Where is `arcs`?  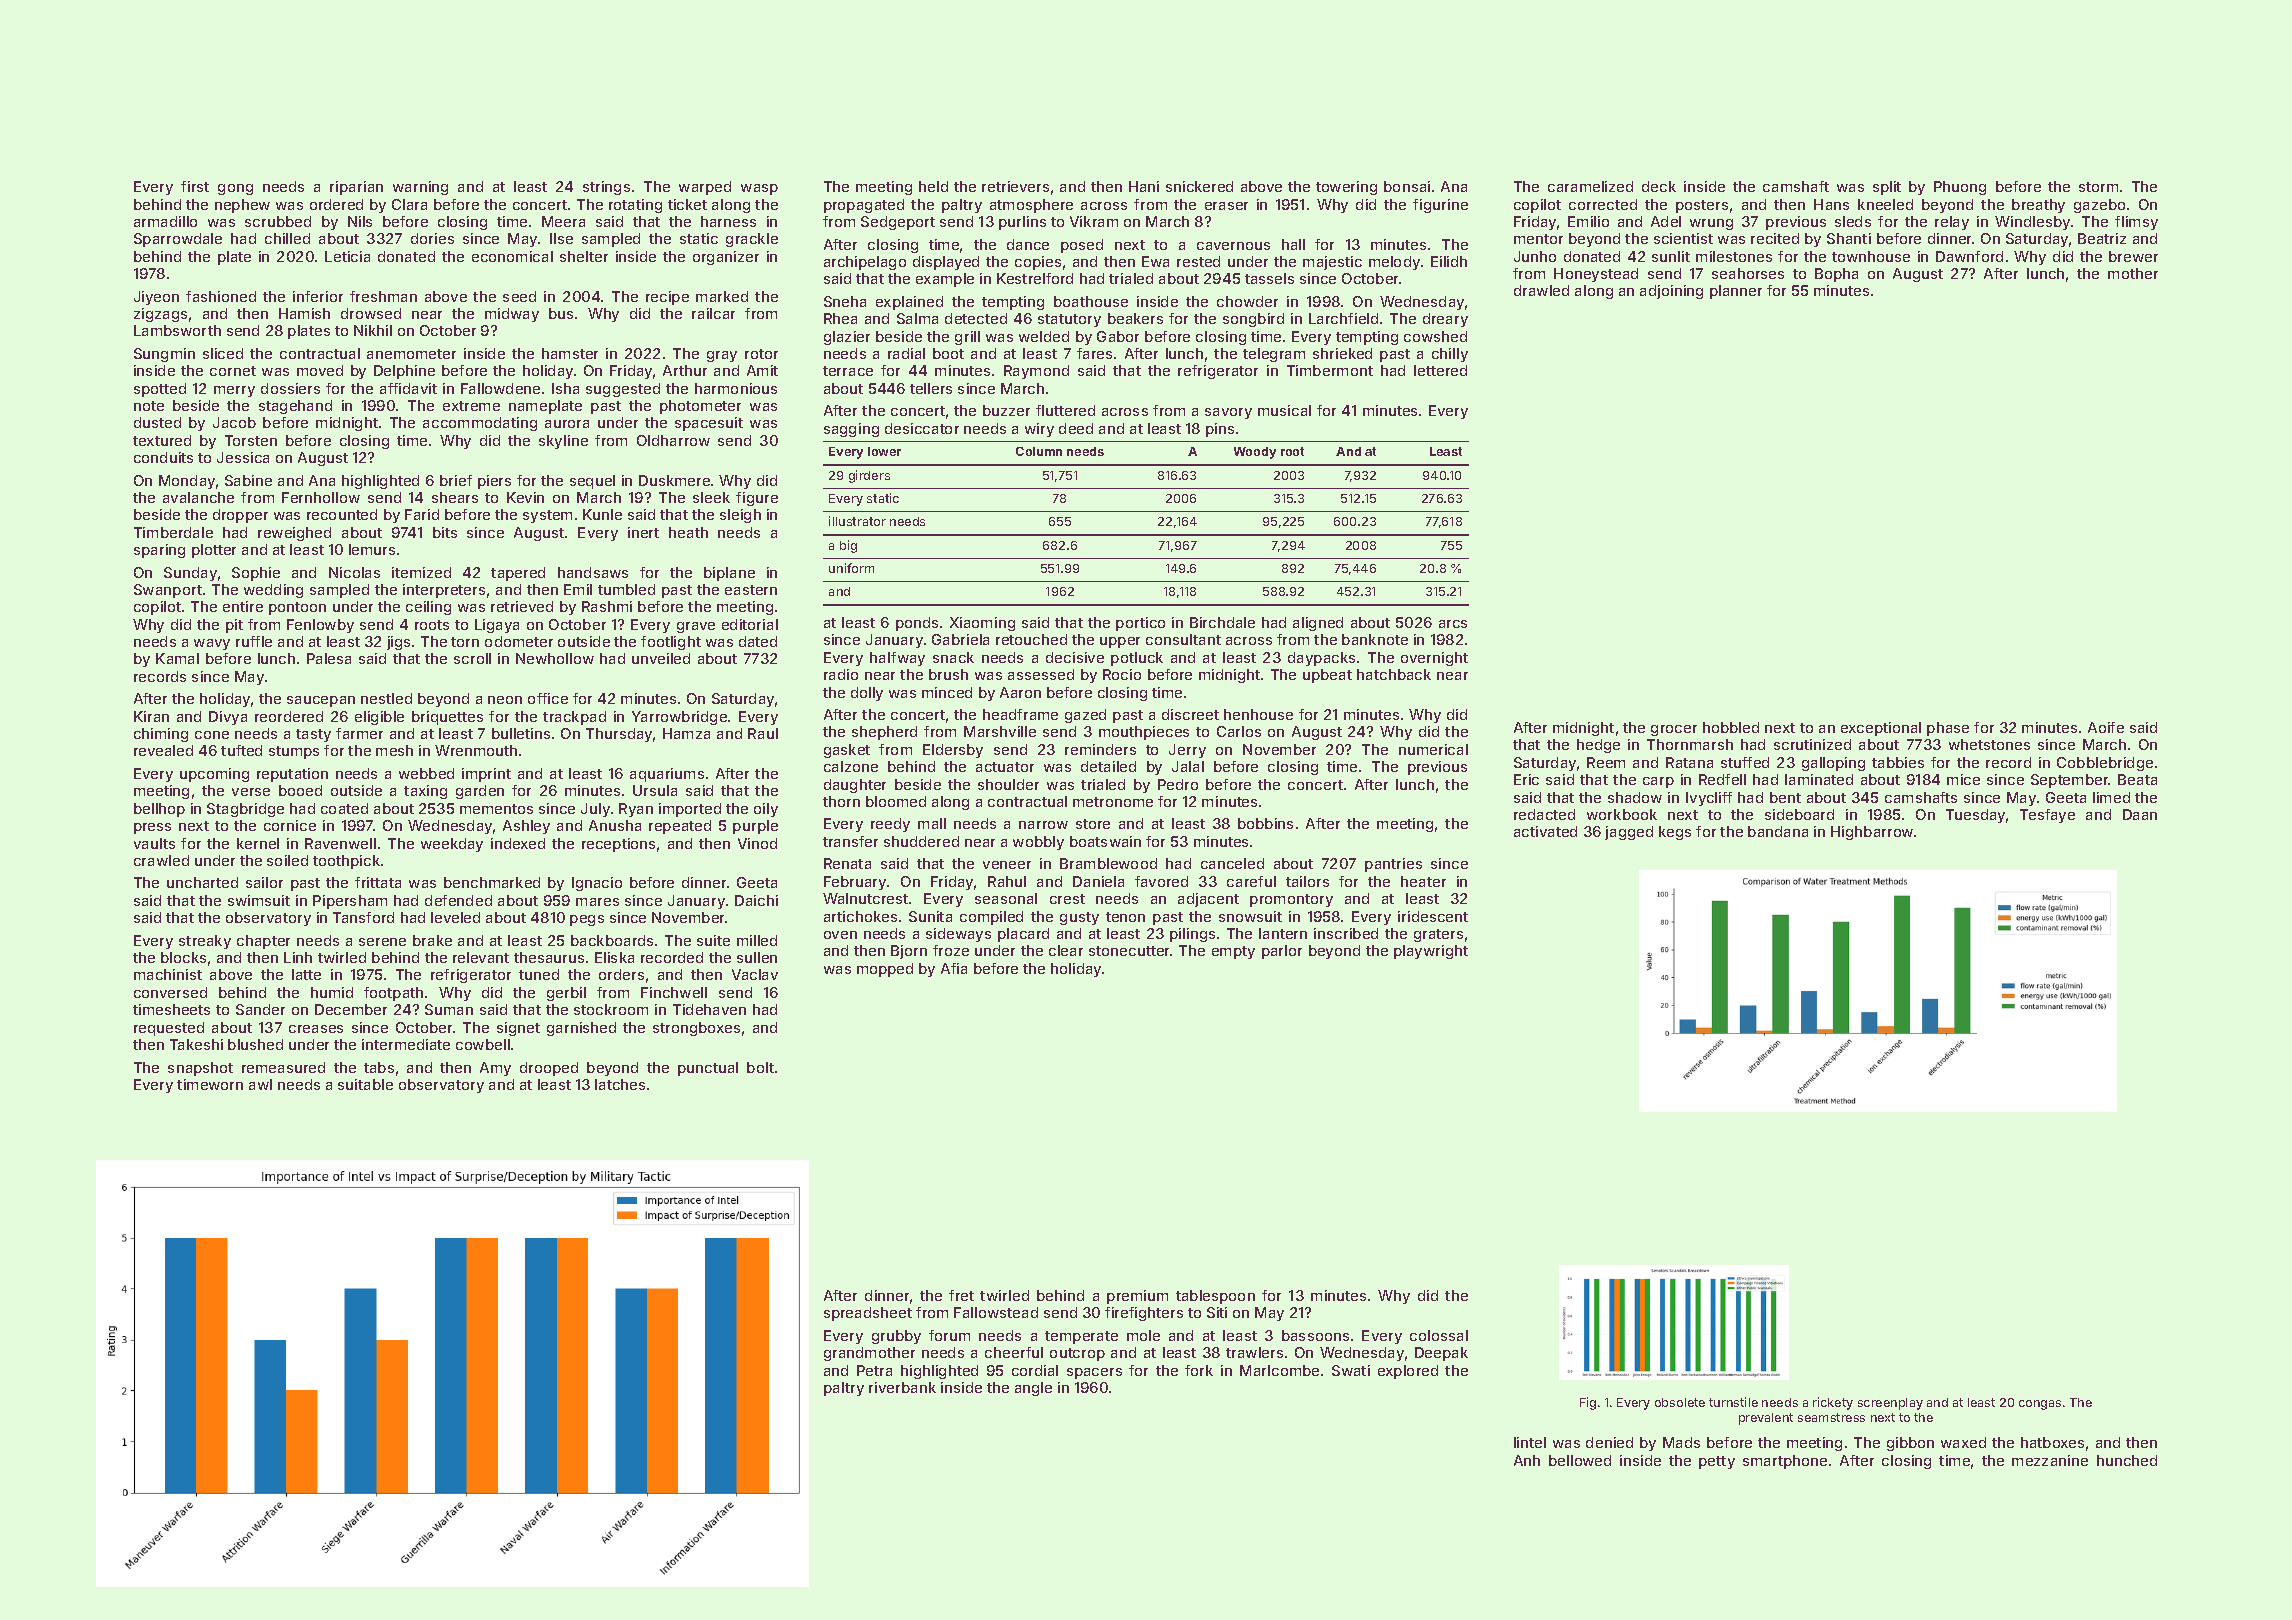 arcs is located at coordinates (1453, 624).
